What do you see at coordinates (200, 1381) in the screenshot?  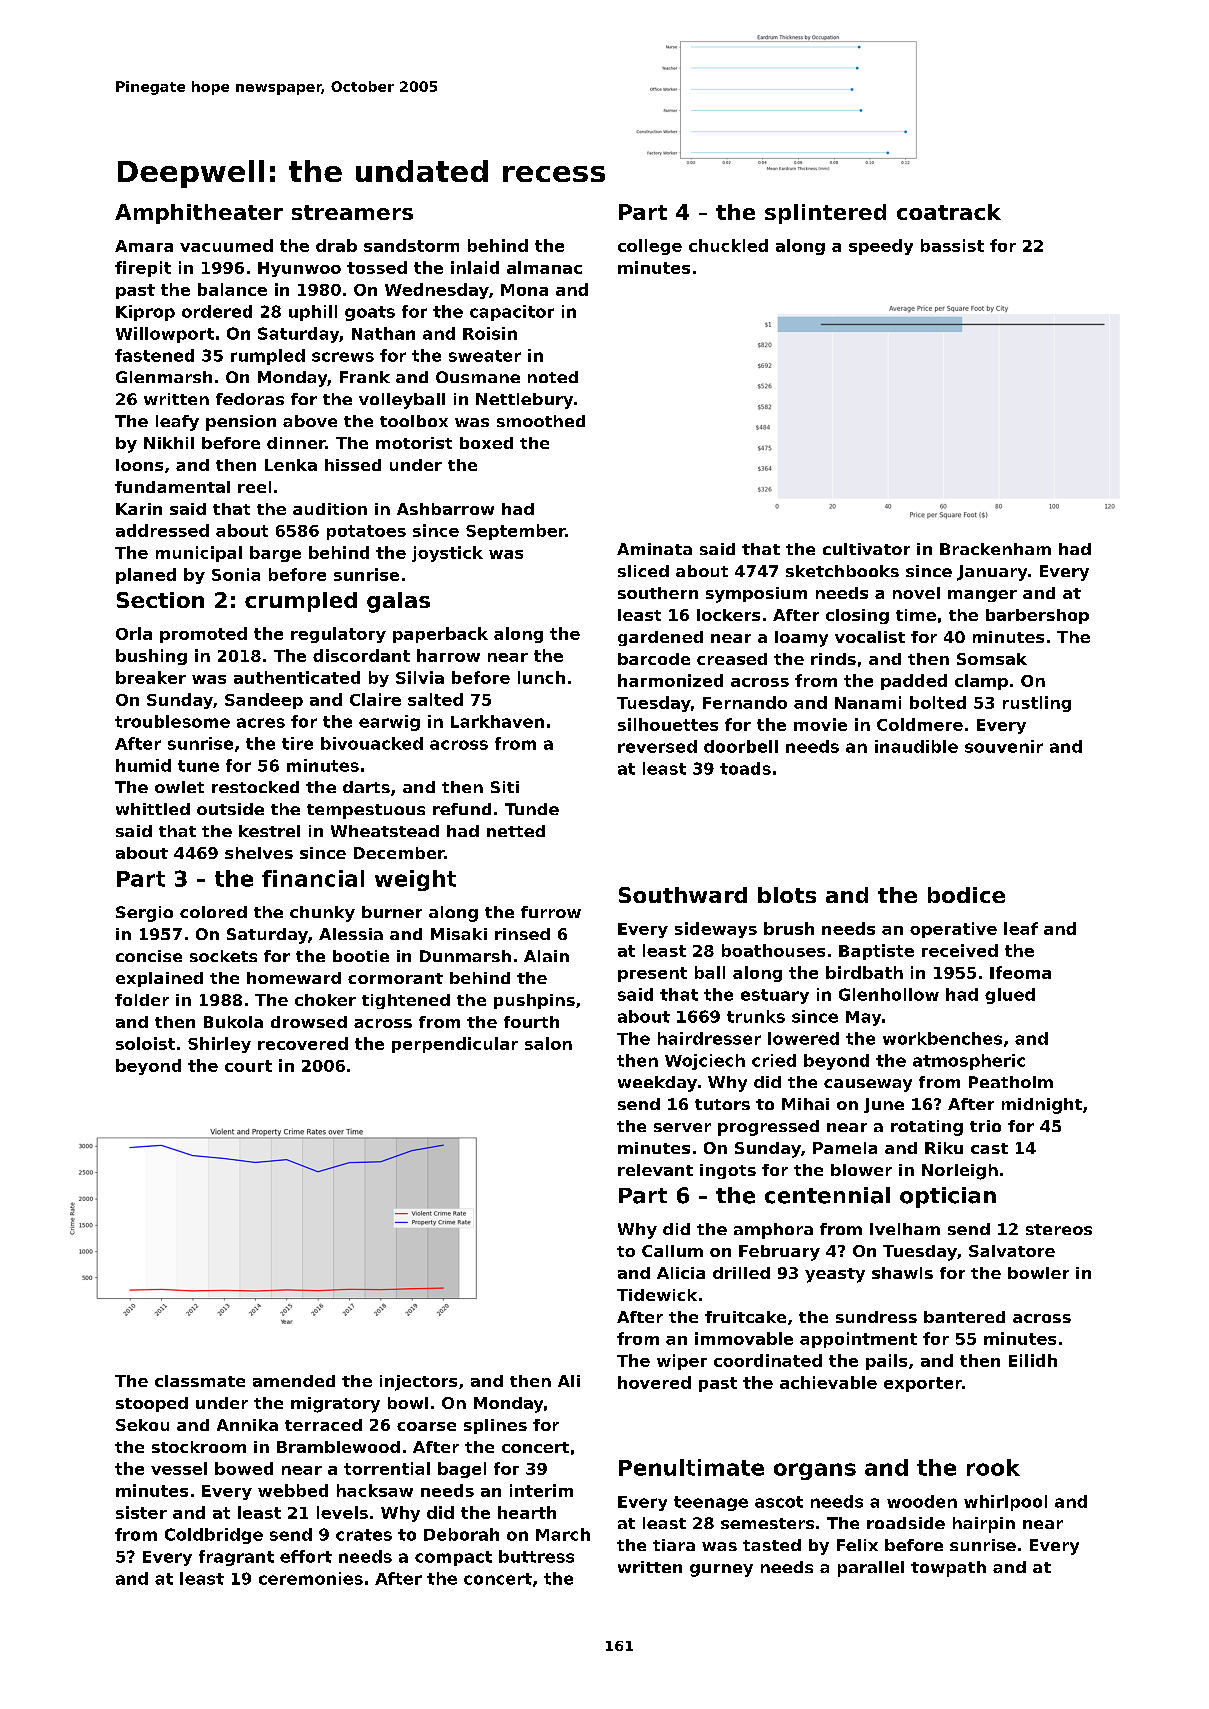 I see `classmate` at bounding box center [200, 1381].
